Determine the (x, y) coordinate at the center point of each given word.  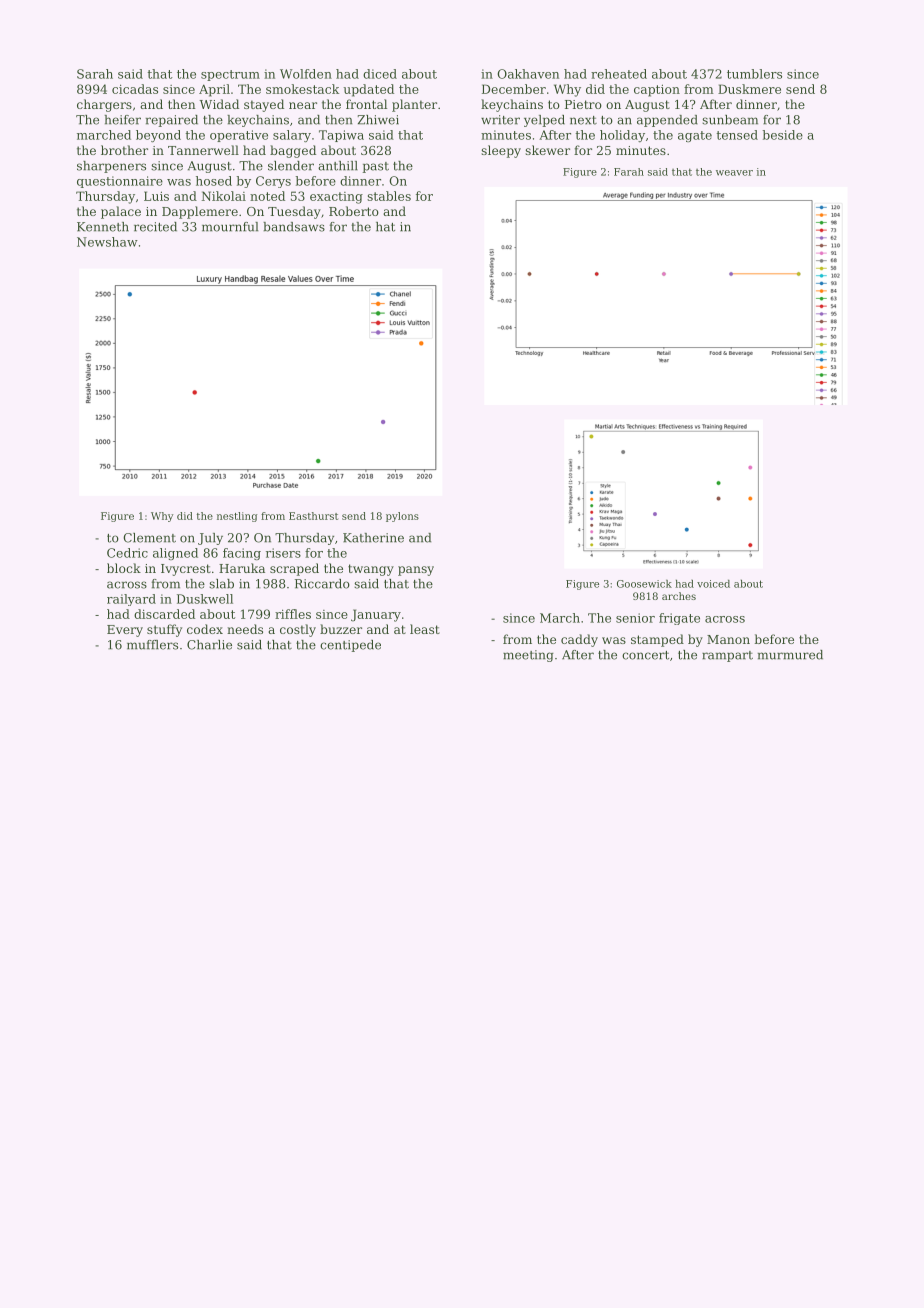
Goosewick (644, 584)
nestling (237, 517)
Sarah (95, 74)
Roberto (354, 211)
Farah (629, 172)
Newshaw (107, 242)
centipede (350, 646)
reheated (619, 74)
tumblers (754, 74)
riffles (293, 614)
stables (389, 196)
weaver (734, 173)
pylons (402, 517)
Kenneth (103, 227)
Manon (728, 639)
